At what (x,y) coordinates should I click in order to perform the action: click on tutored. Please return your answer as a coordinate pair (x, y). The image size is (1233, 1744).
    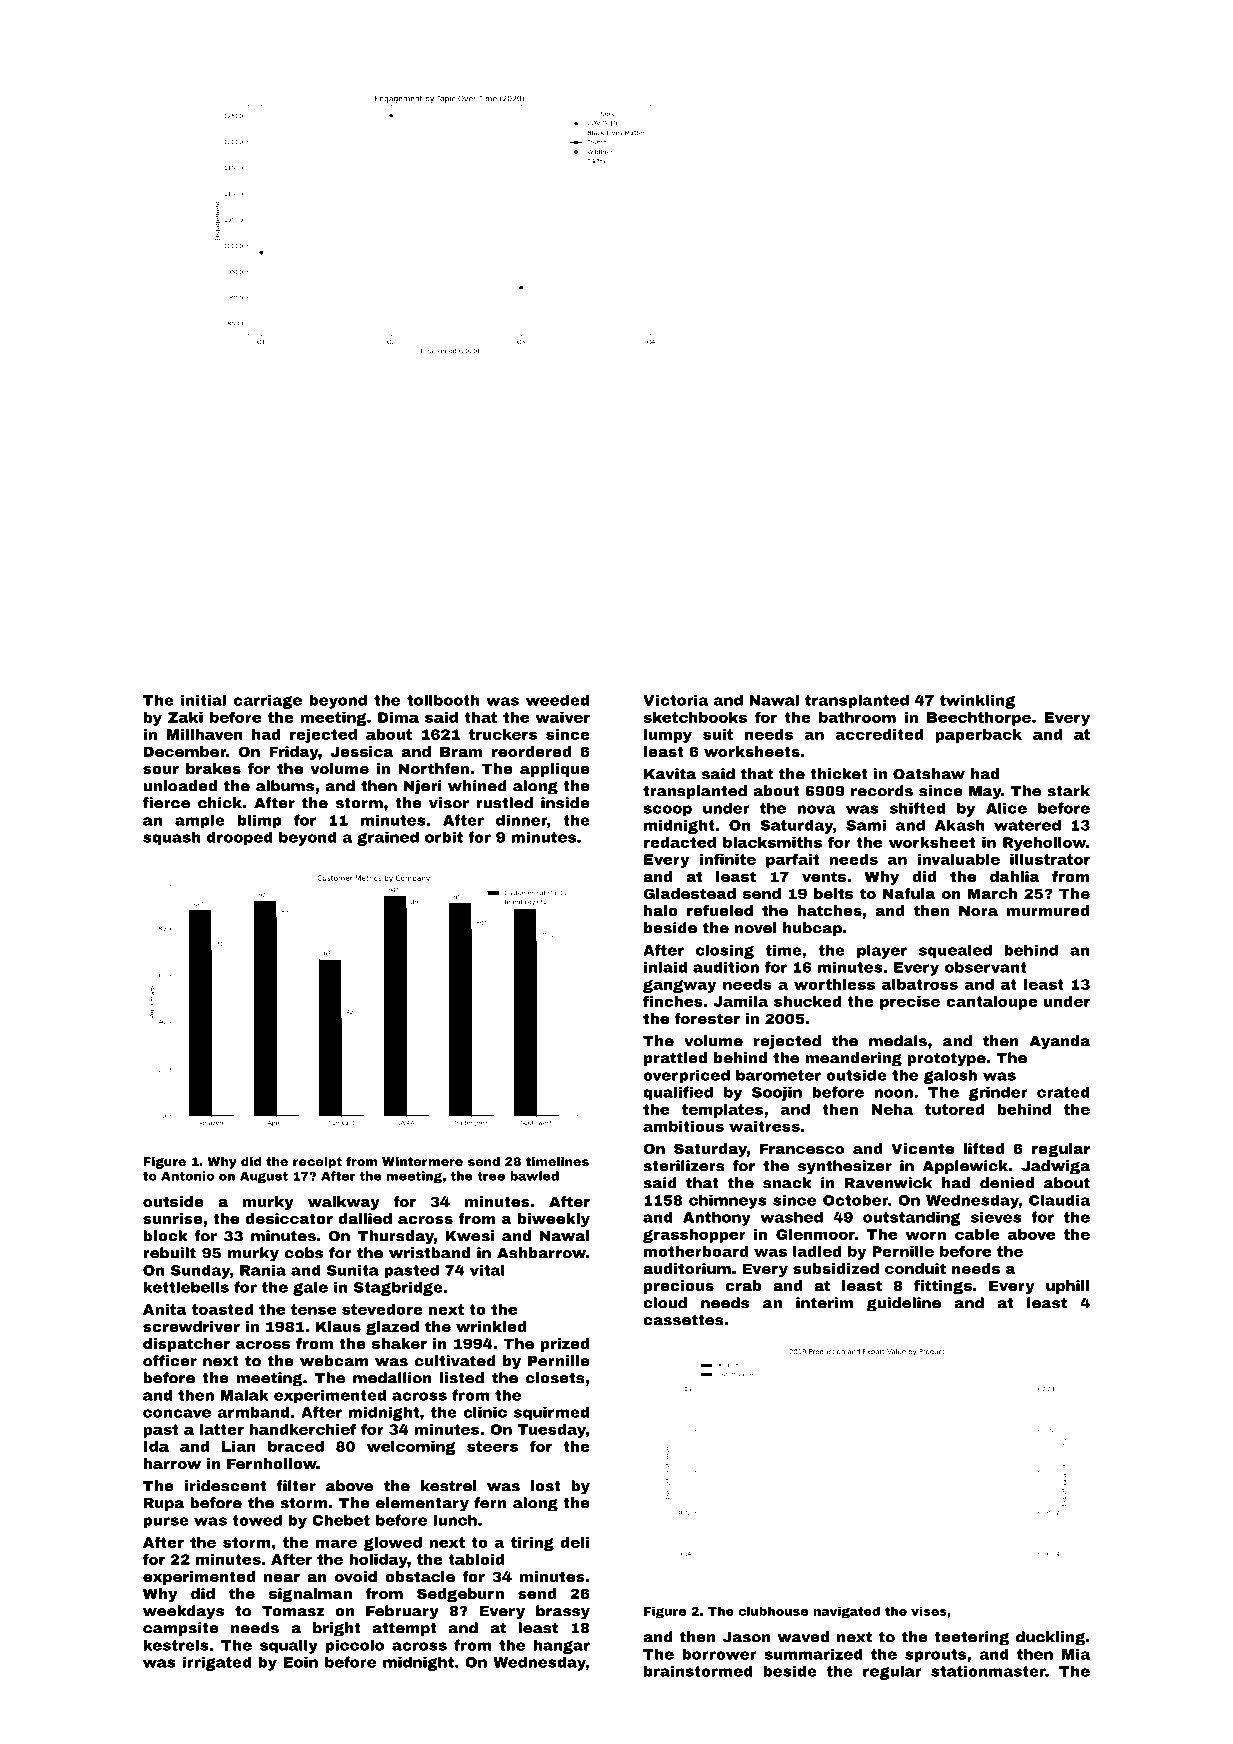
    Looking at the image, I should click on (954, 1109).
